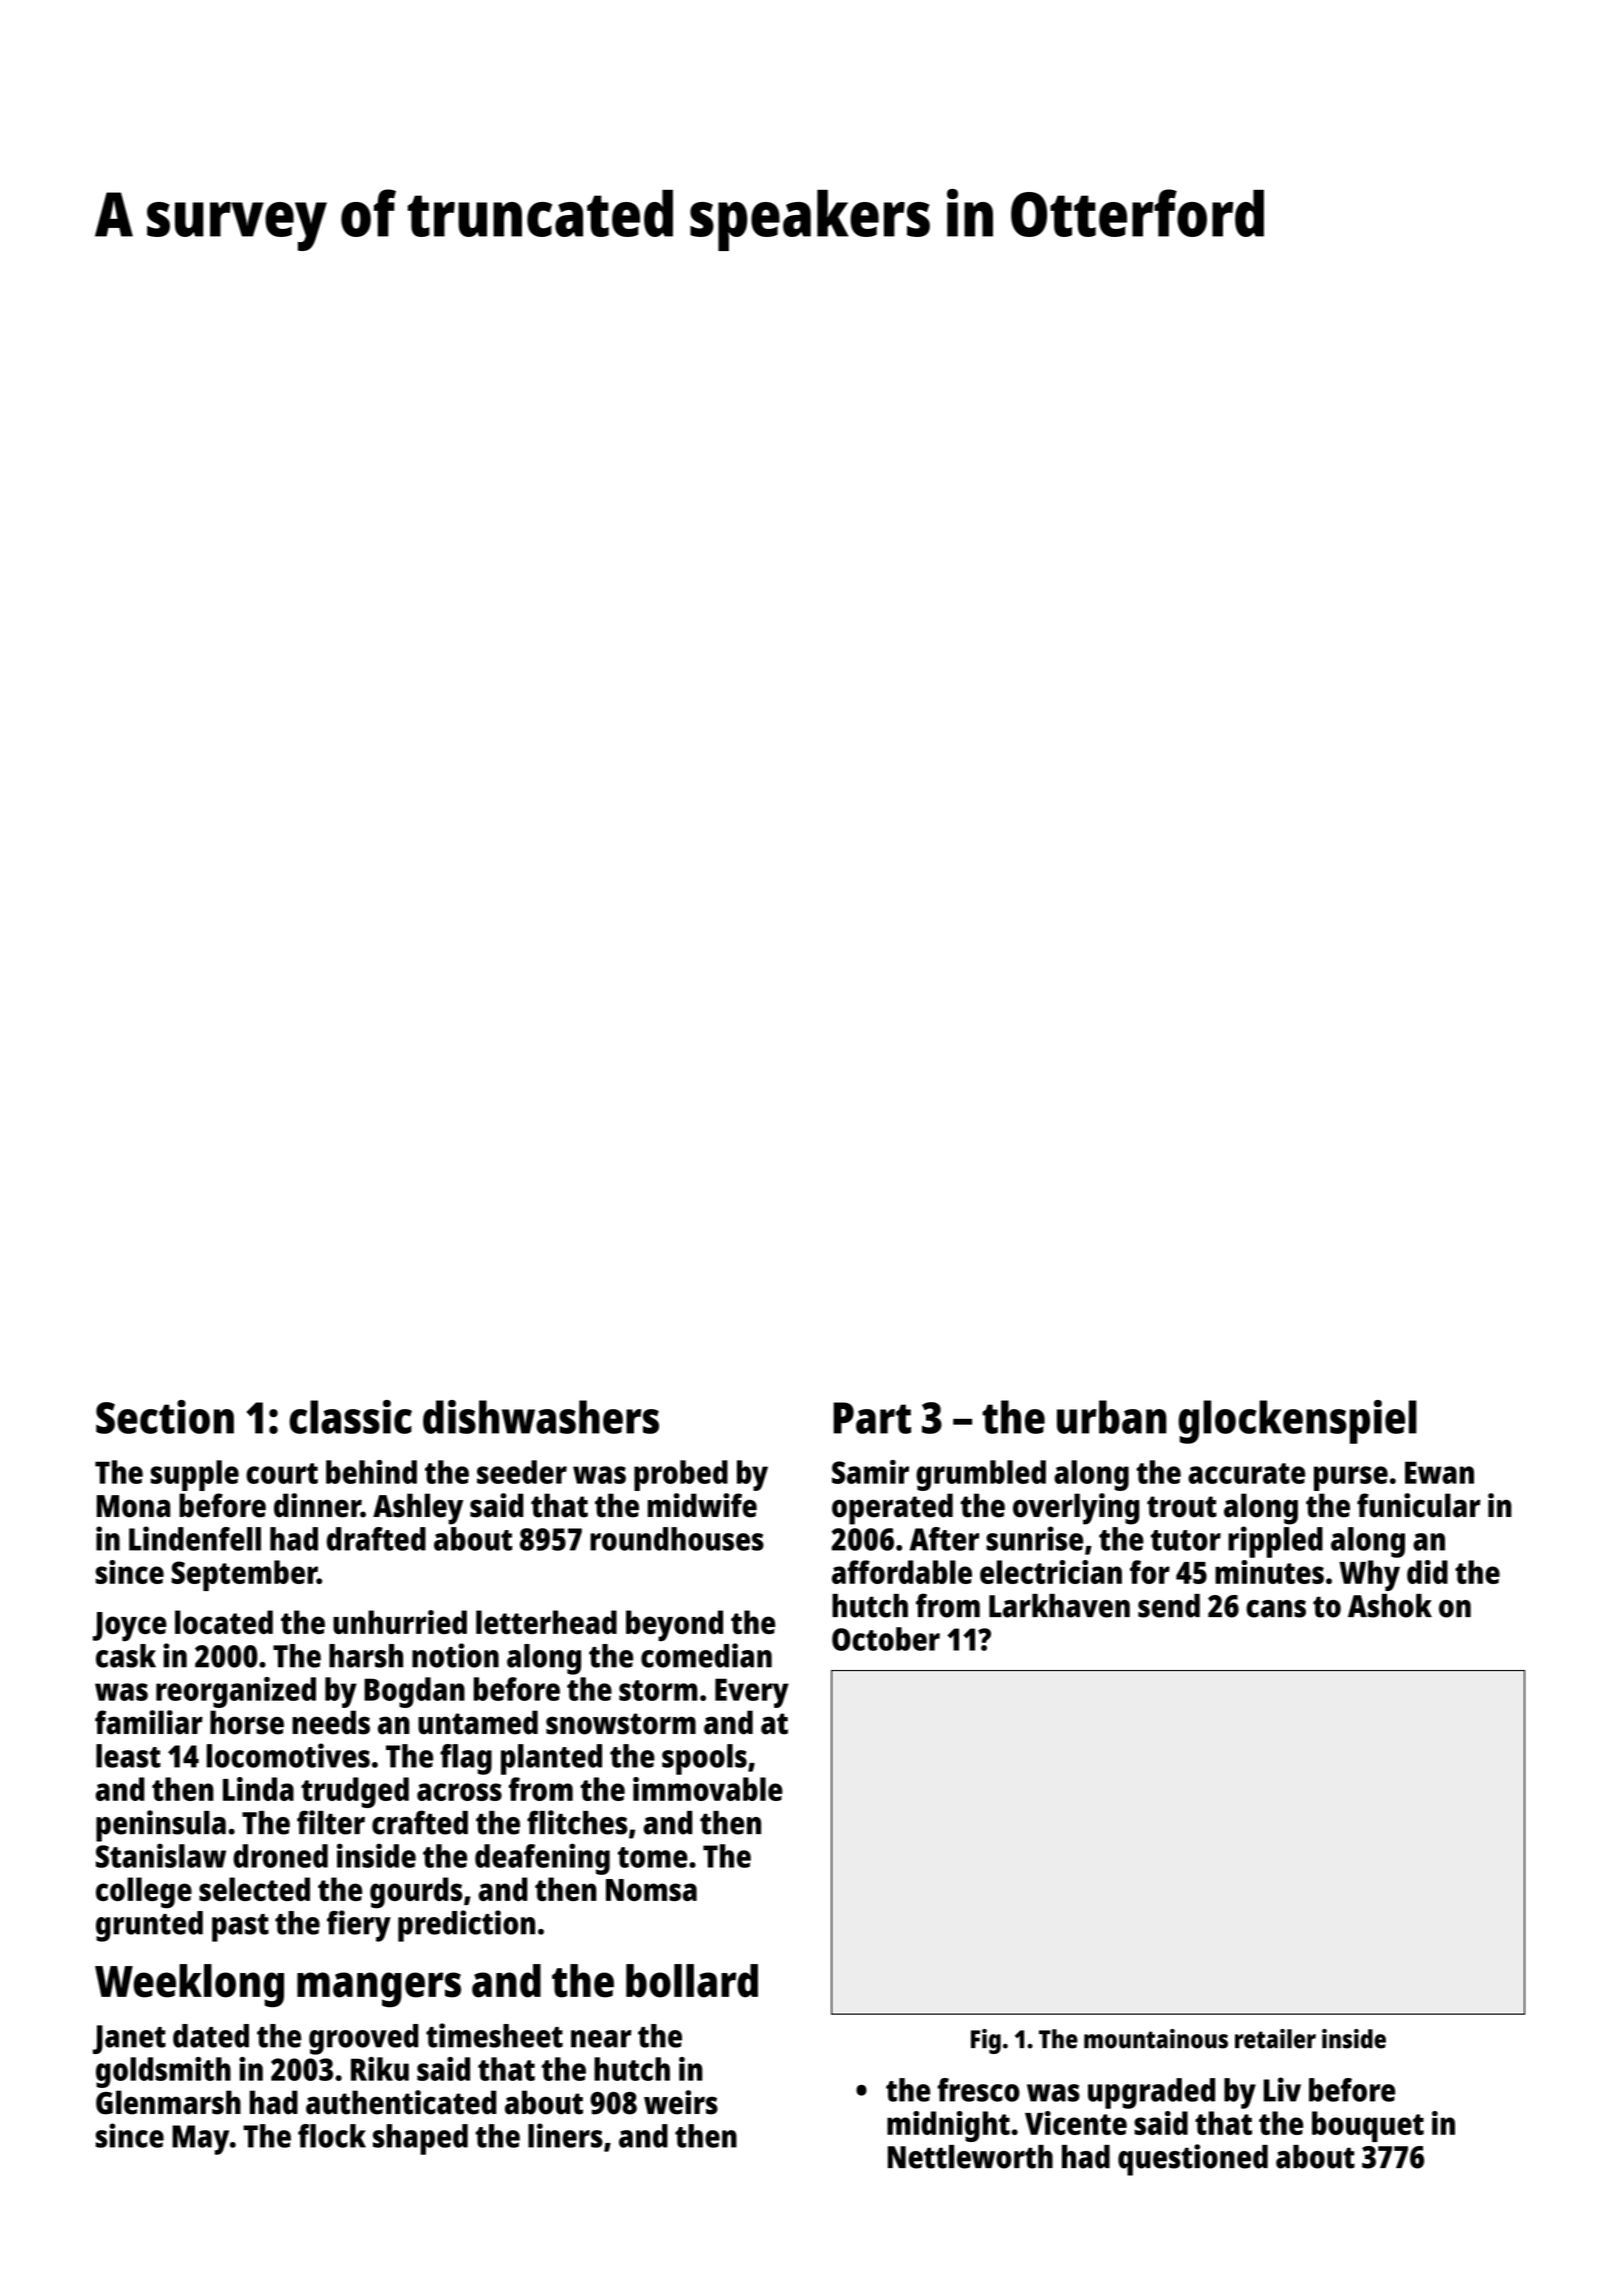 This screenshot has width=1620, height=2292. What do you see at coordinates (236, 1692) in the screenshot?
I see `reorganized` at bounding box center [236, 1692].
